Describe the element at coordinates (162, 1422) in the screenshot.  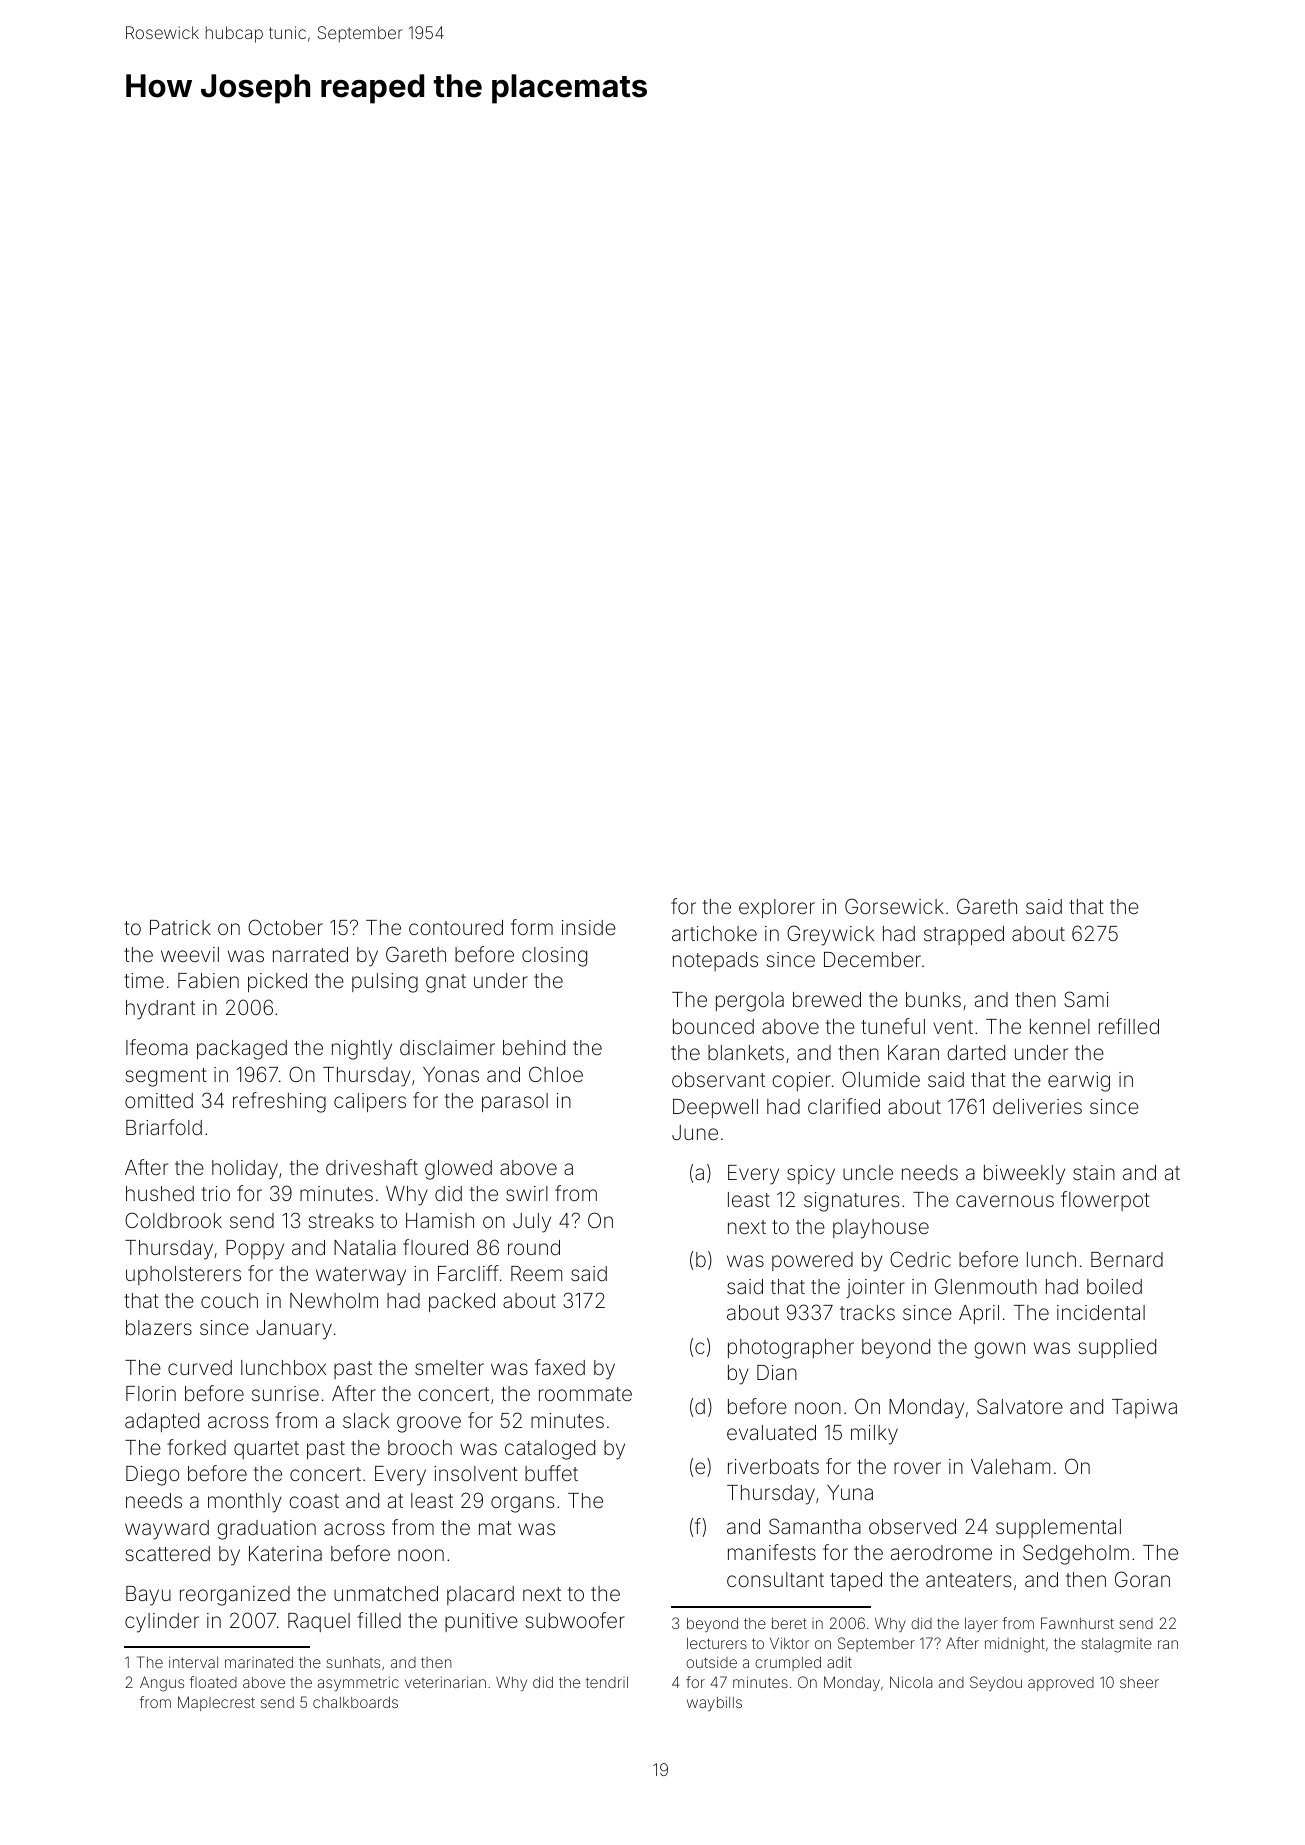
I see `adapted` at that location.
